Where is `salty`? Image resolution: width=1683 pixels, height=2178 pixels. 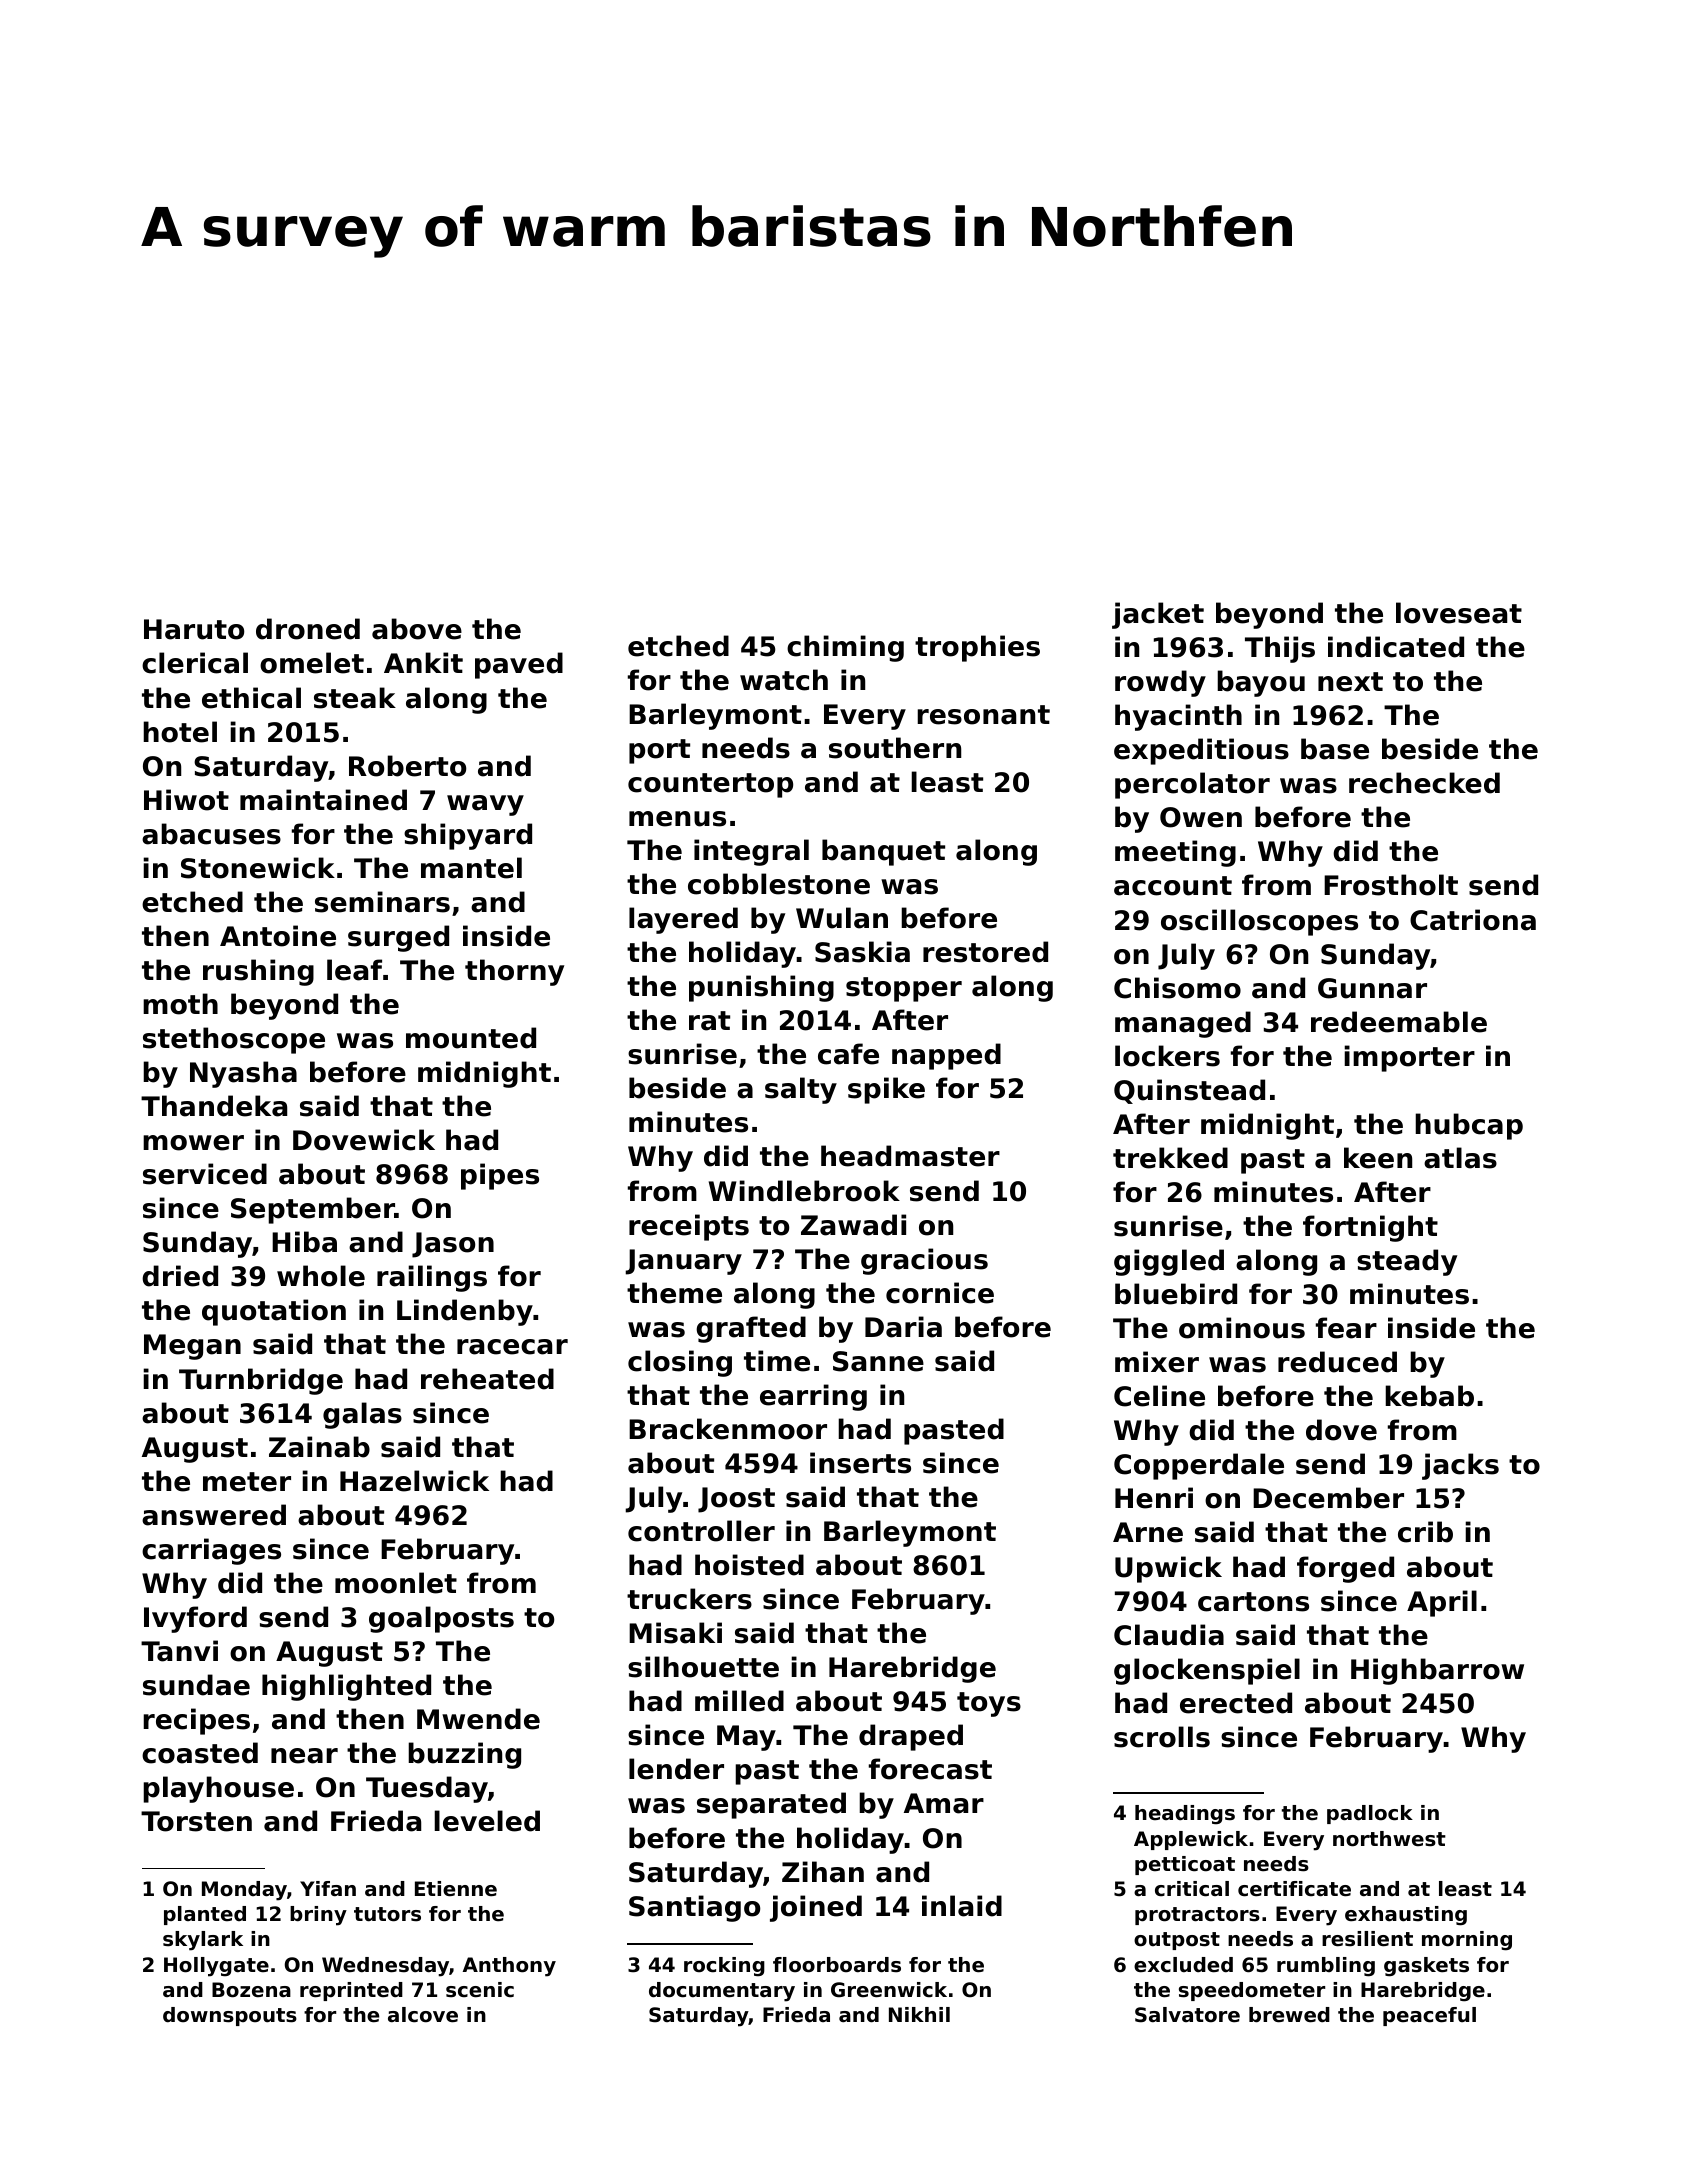
salty is located at coordinates (801, 1090).
